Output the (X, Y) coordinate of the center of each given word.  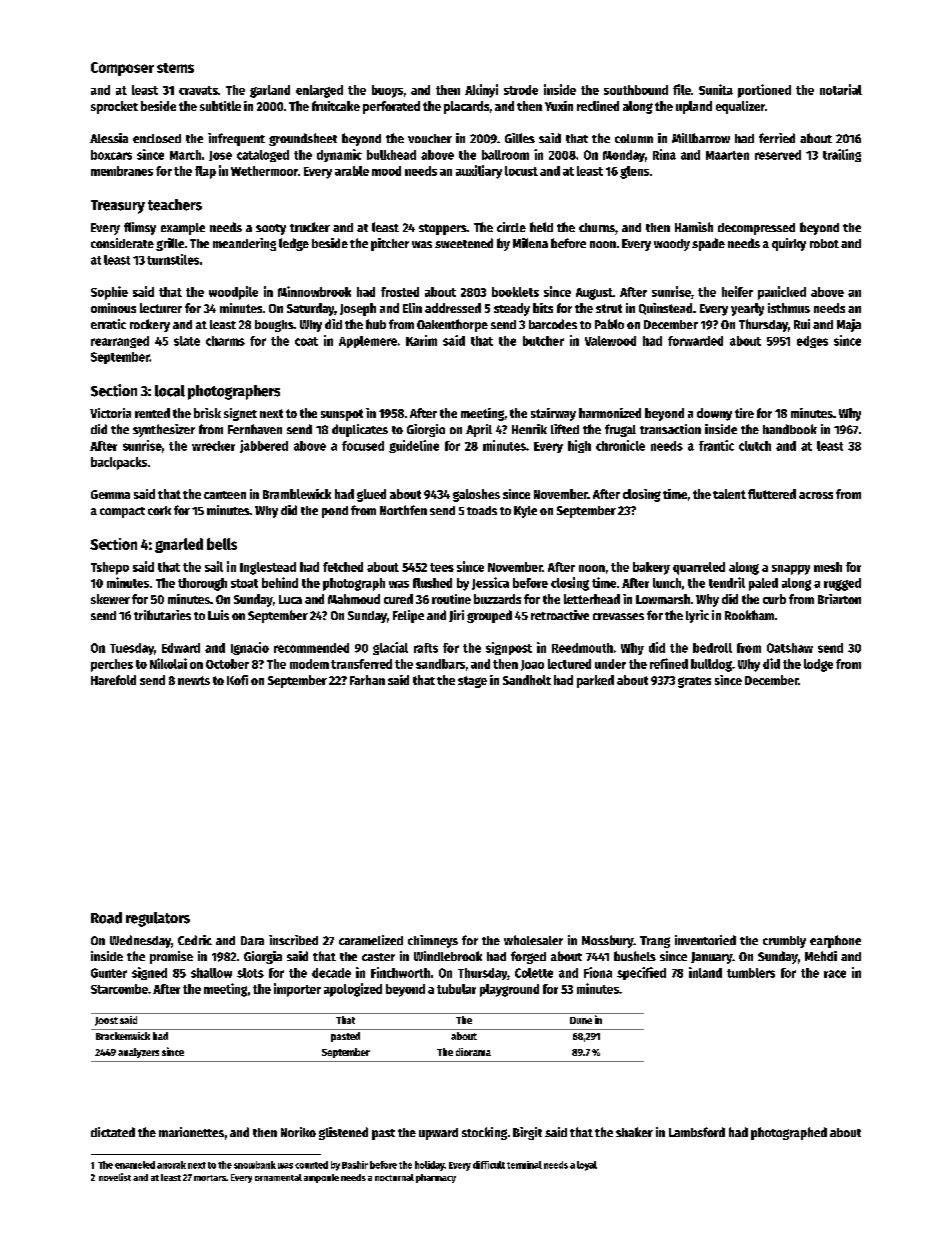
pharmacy (436, 1178)
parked (595, 681)
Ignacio (250, 648)
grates (694, 682)
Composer (122, 69)
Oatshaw (790, 648)
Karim (421, 340)
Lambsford (697, 1132)
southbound (636, 90)
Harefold (113, 680)
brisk (207, 413)
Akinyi (481, 91)
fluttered (772, 494)
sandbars (440, 664)
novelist (115, 1177)
